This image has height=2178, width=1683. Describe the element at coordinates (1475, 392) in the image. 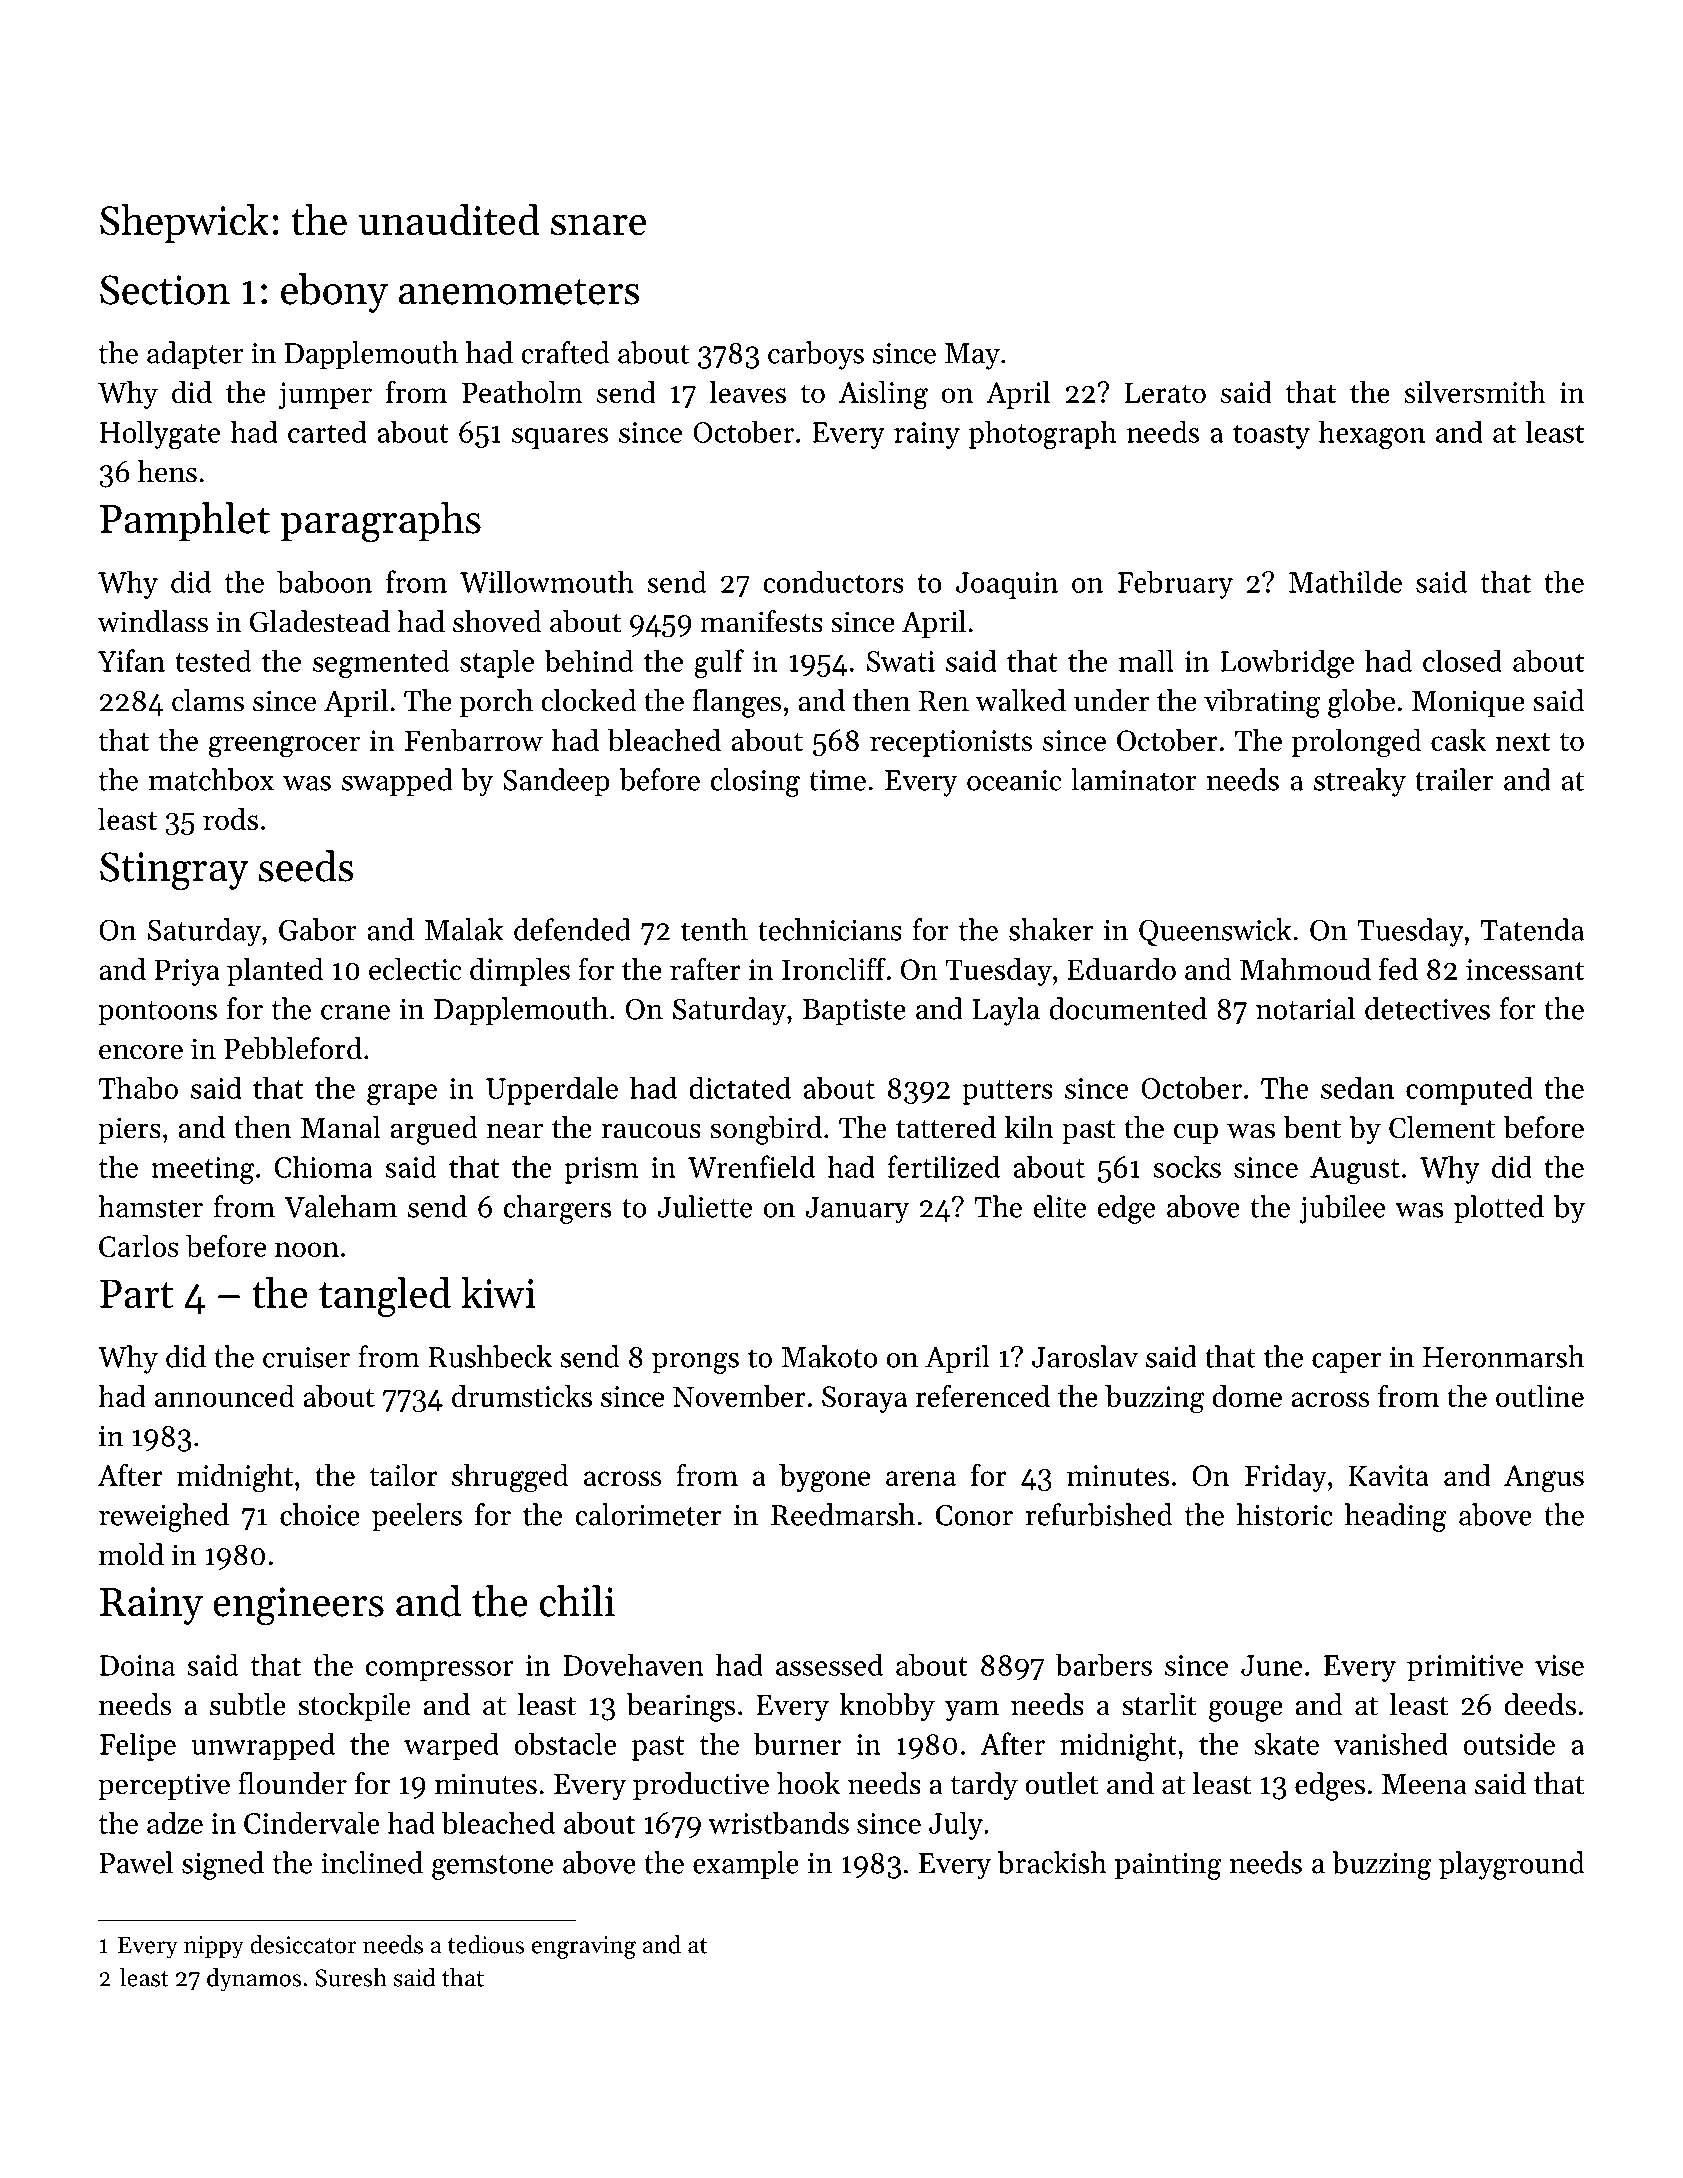

I see `silversmith` at that location.
